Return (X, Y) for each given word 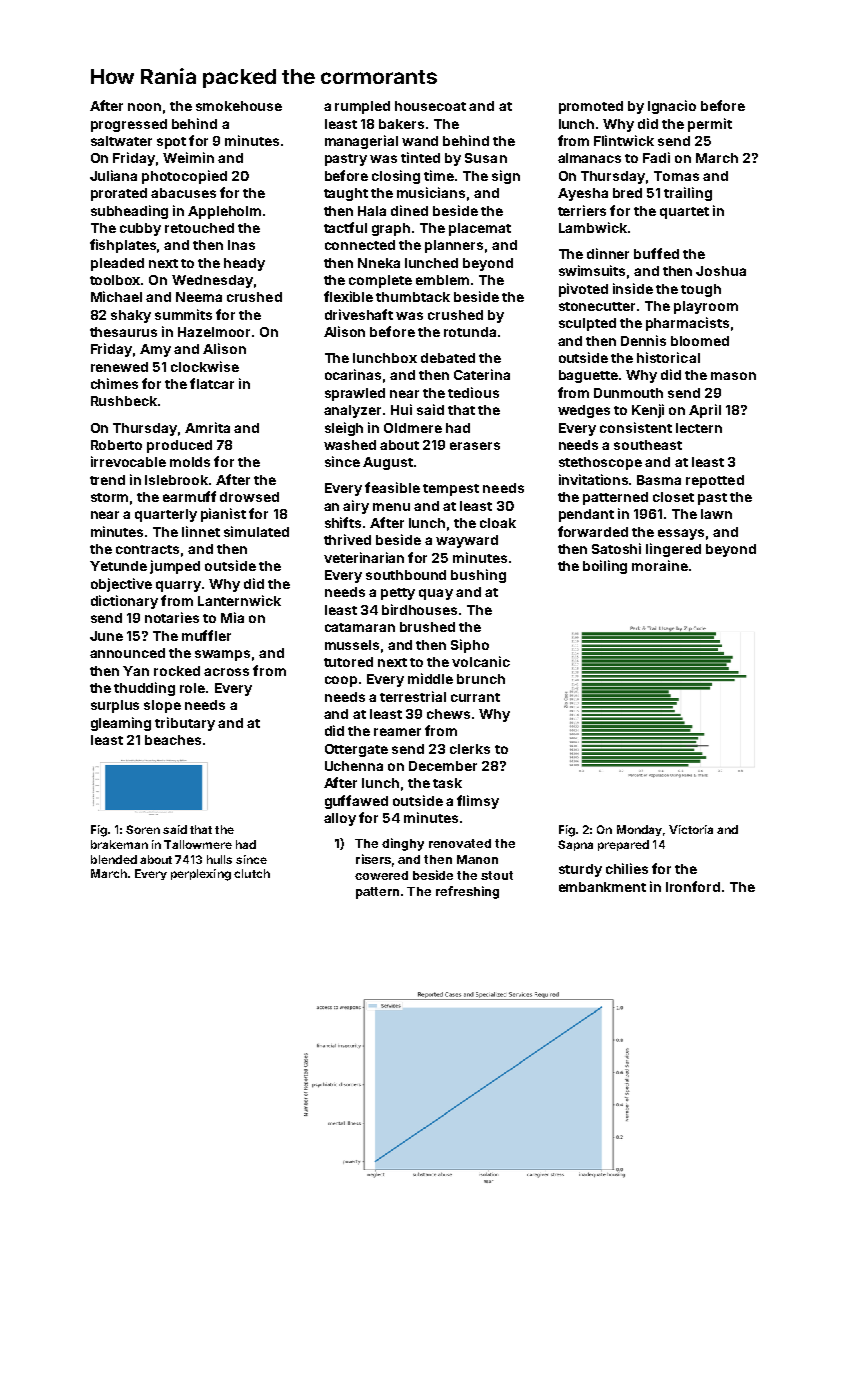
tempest (451, 490)
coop (341, 681)
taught (346, 194)
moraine (660, 565)
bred (627, 193)
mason (733, 376)
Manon (477, 859)
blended (114, 859)
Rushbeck (124, 401)
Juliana (113, 175)
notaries (172, 617)
